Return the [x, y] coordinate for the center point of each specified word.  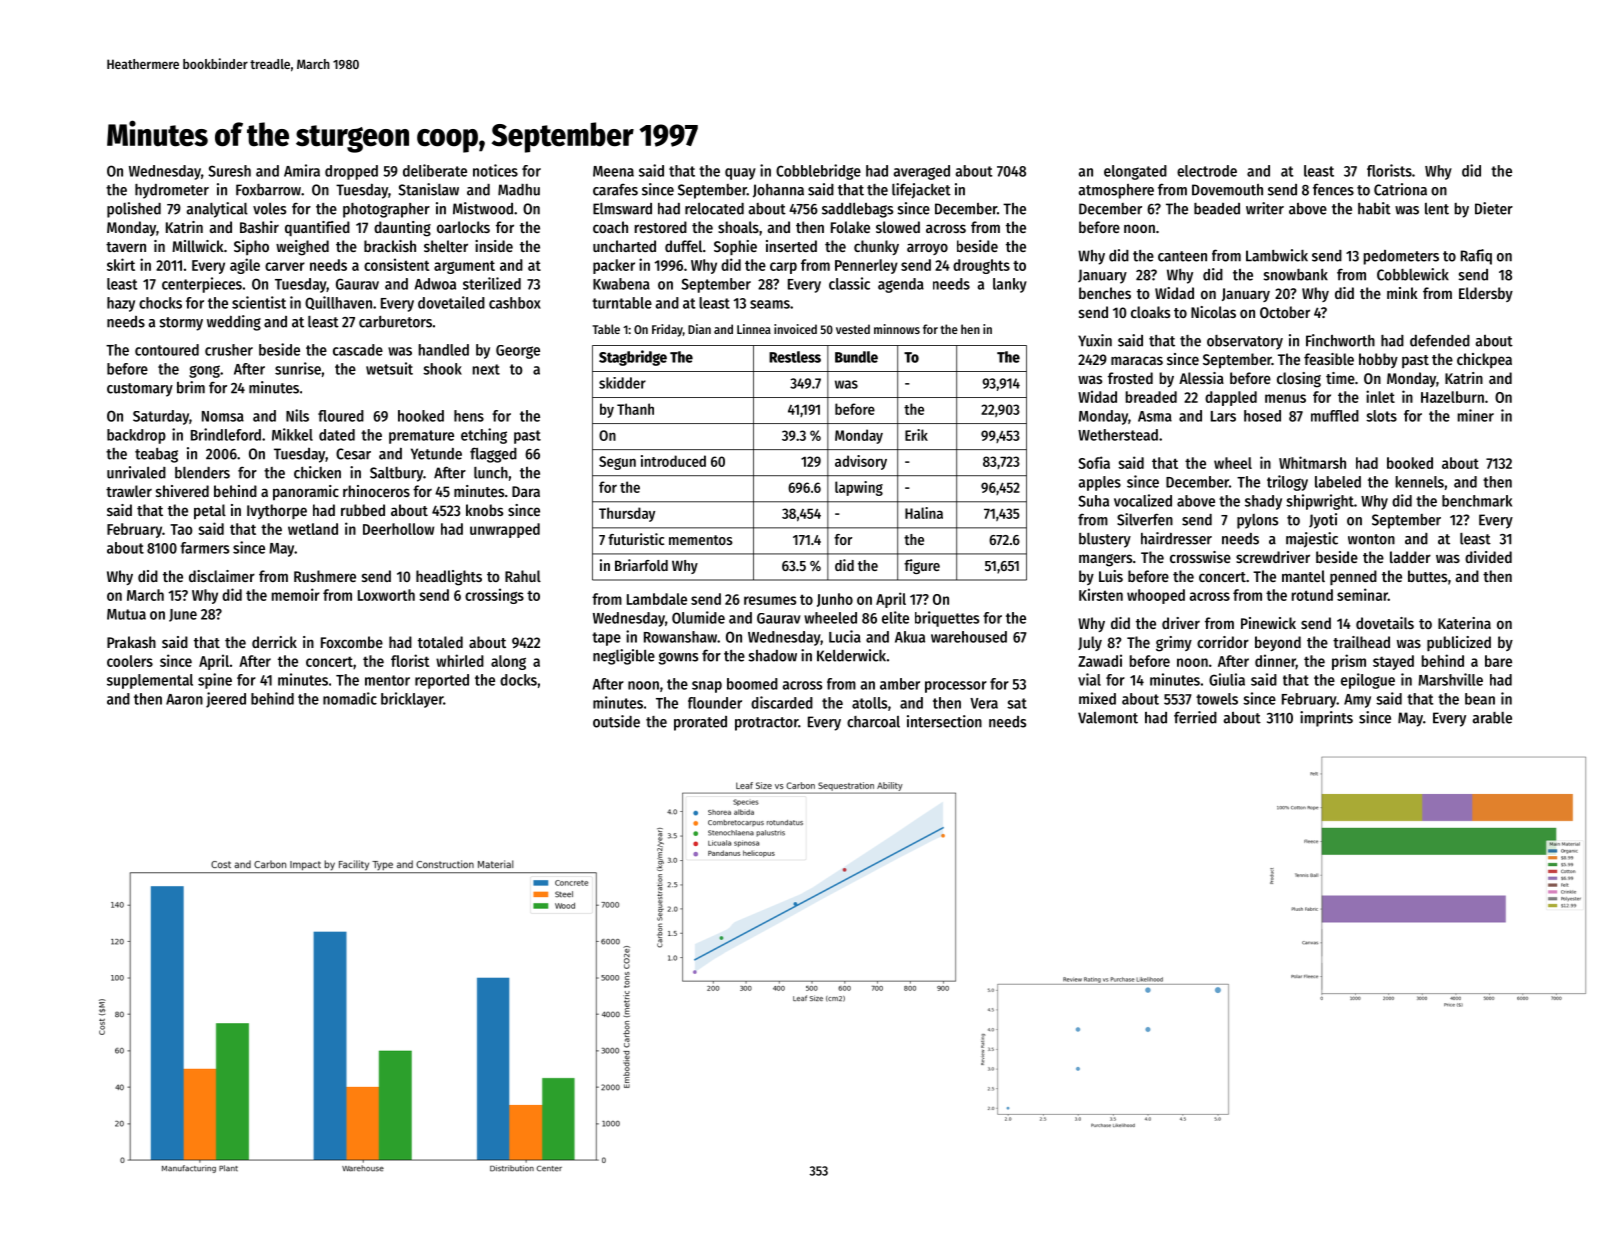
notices [495, 170]
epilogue [1368, 681]
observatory [1245, 342]
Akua [910, 637]
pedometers [1401, 257]
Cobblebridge [818, 172]
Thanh [635, 409]
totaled [440, 642]
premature [421, 437]
